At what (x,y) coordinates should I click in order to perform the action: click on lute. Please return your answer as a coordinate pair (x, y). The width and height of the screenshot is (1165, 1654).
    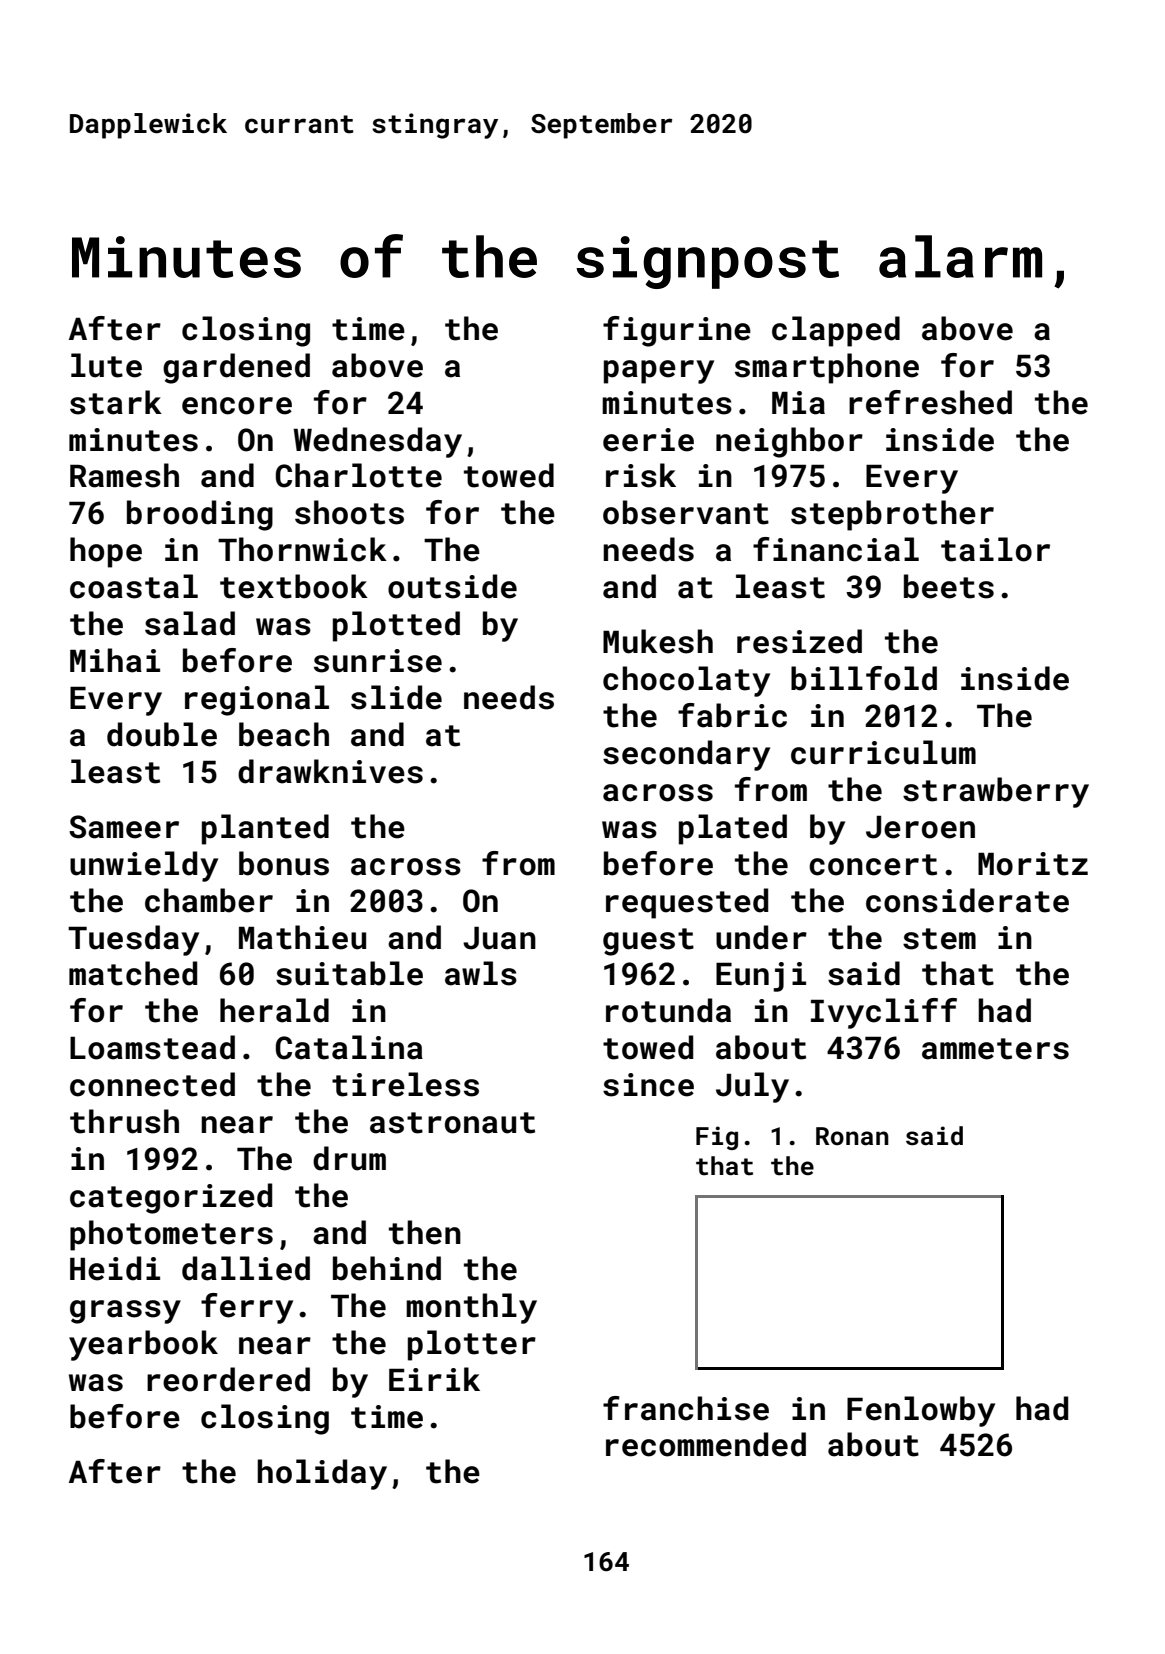
    Looking at the image, I should click on (106, 365).
